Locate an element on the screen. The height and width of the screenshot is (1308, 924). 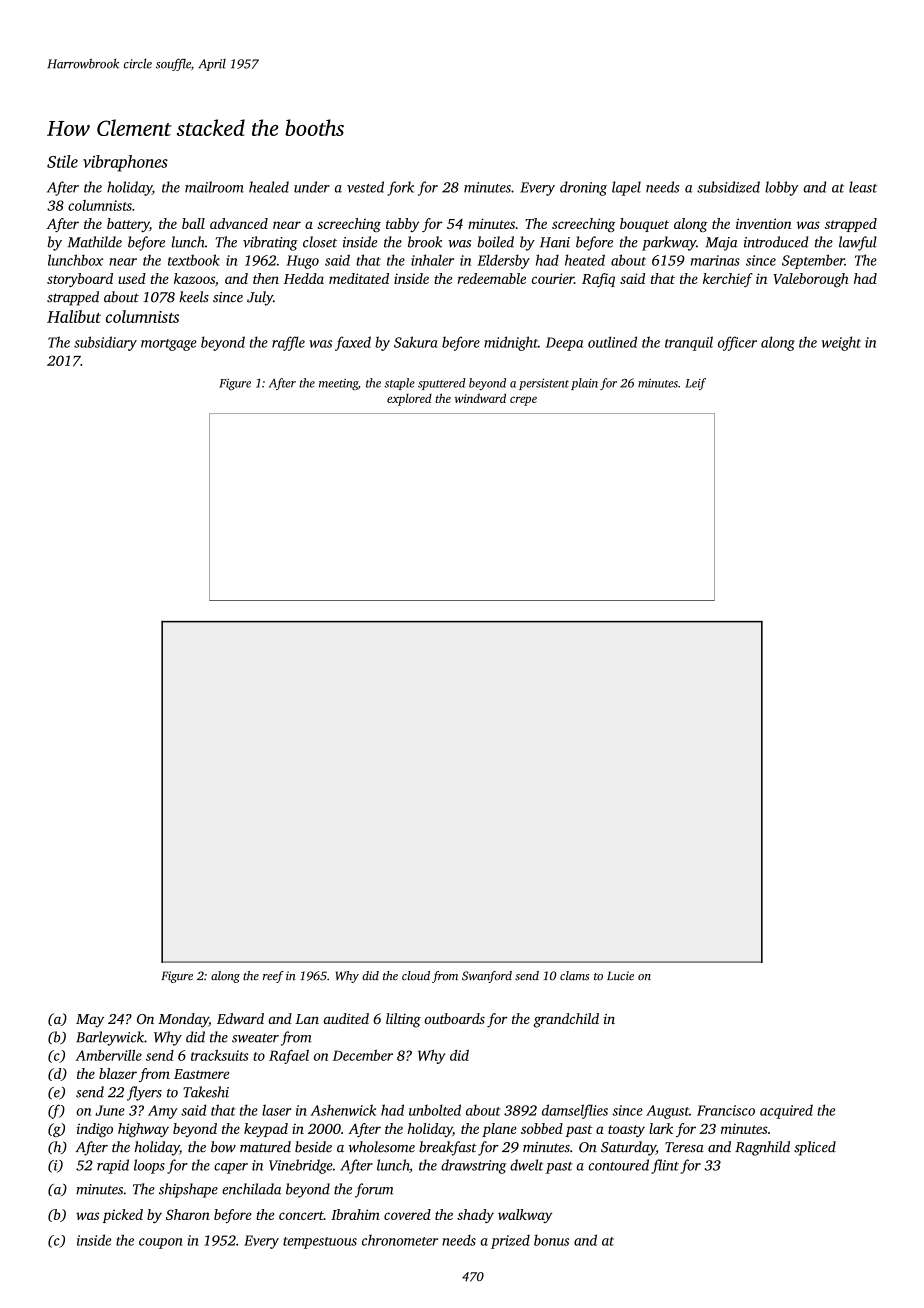
subsidiary is located at coordinates (105, 343).
